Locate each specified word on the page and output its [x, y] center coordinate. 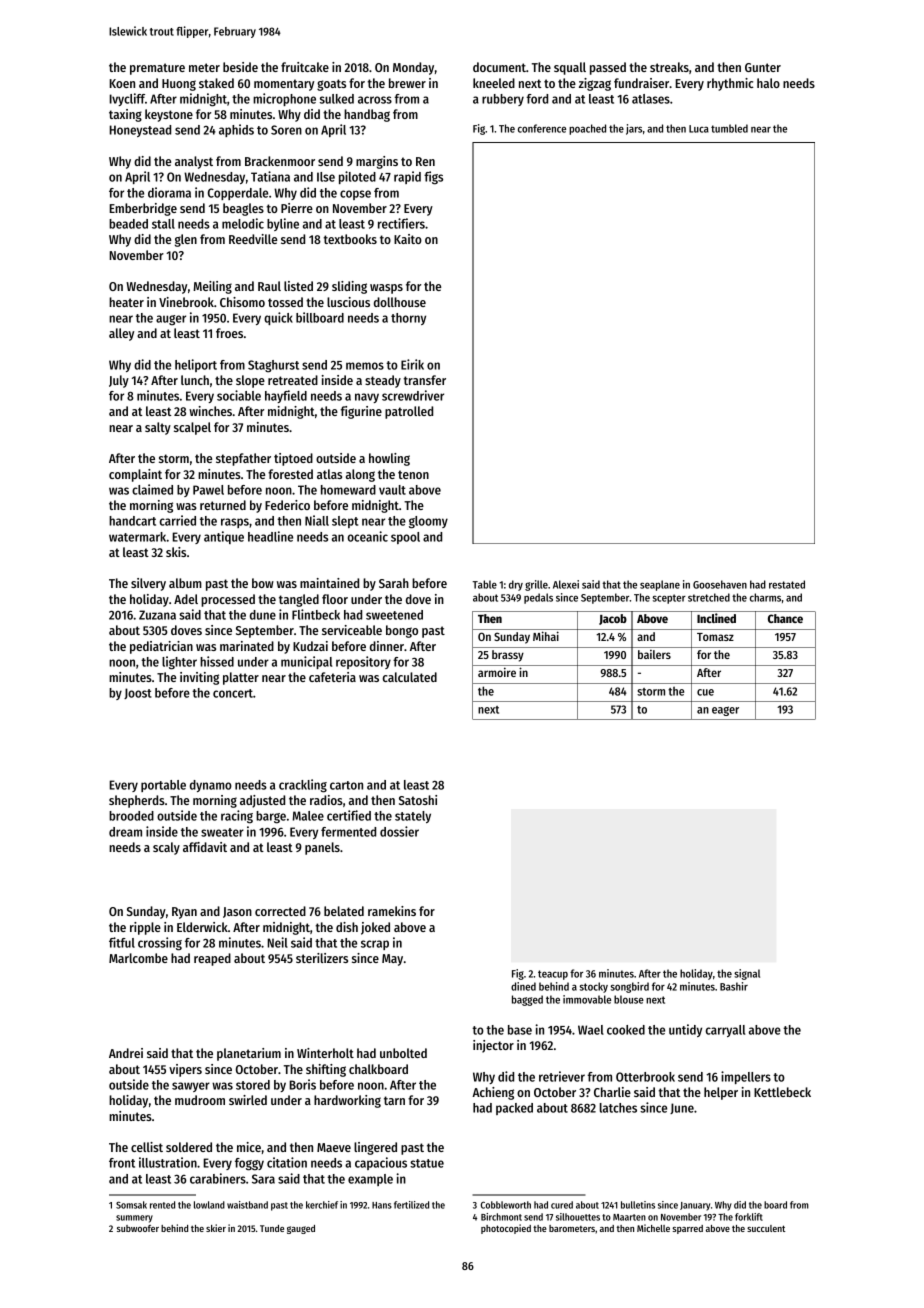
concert [233, 693]
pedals [538, 598]
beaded [128, 224]
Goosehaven [720, 584]
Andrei [126, 1053]
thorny [408, 319]
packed [514, 1109]
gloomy [428, 522]
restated [787, 584]
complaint [135, 475]
